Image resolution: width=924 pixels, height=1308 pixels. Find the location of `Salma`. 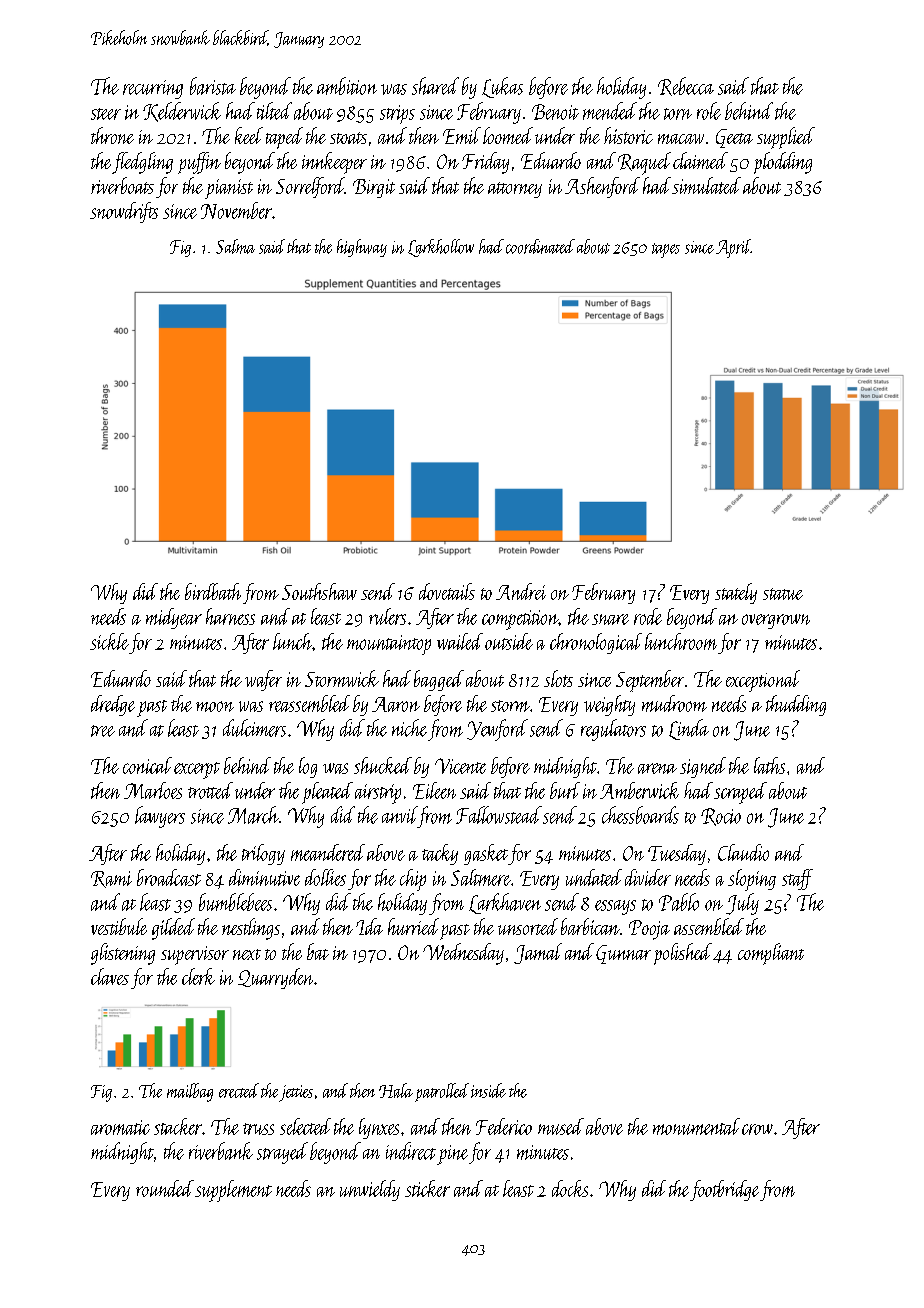

Salma is located at coordinates (235, 246).
